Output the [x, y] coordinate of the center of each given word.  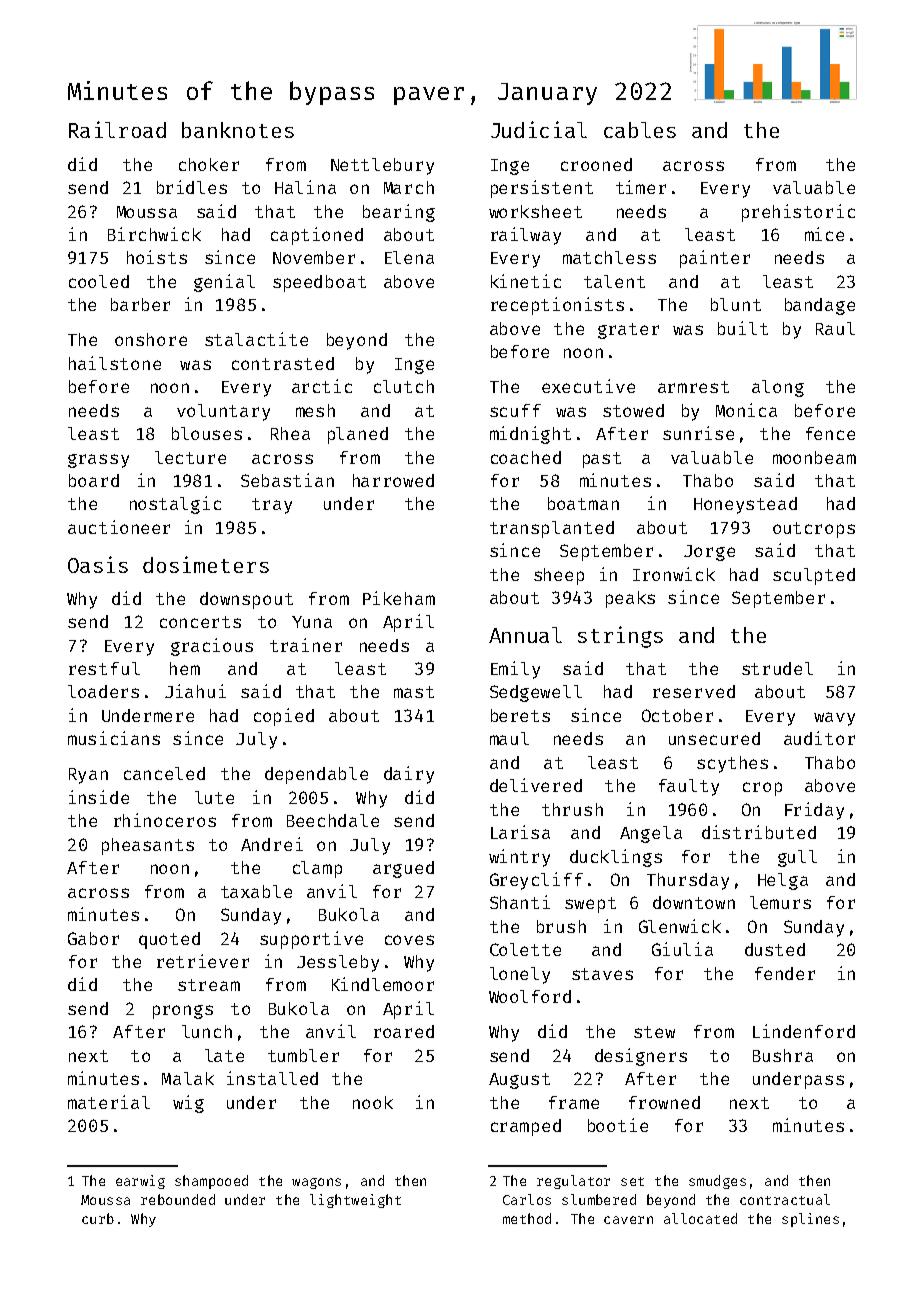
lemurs [780, 902]
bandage [820, 306]
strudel [777, 668]
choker [209, 164]
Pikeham [399, 598]
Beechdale [333, 820]
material [109, 1102]
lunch [207, 1031]
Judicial [539, 129]
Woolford [530, 996]
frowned [664, 1102]
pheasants [148, 846]
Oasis [98, 564]
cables [640, 130]
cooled [99, 281]
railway [526, 236]
